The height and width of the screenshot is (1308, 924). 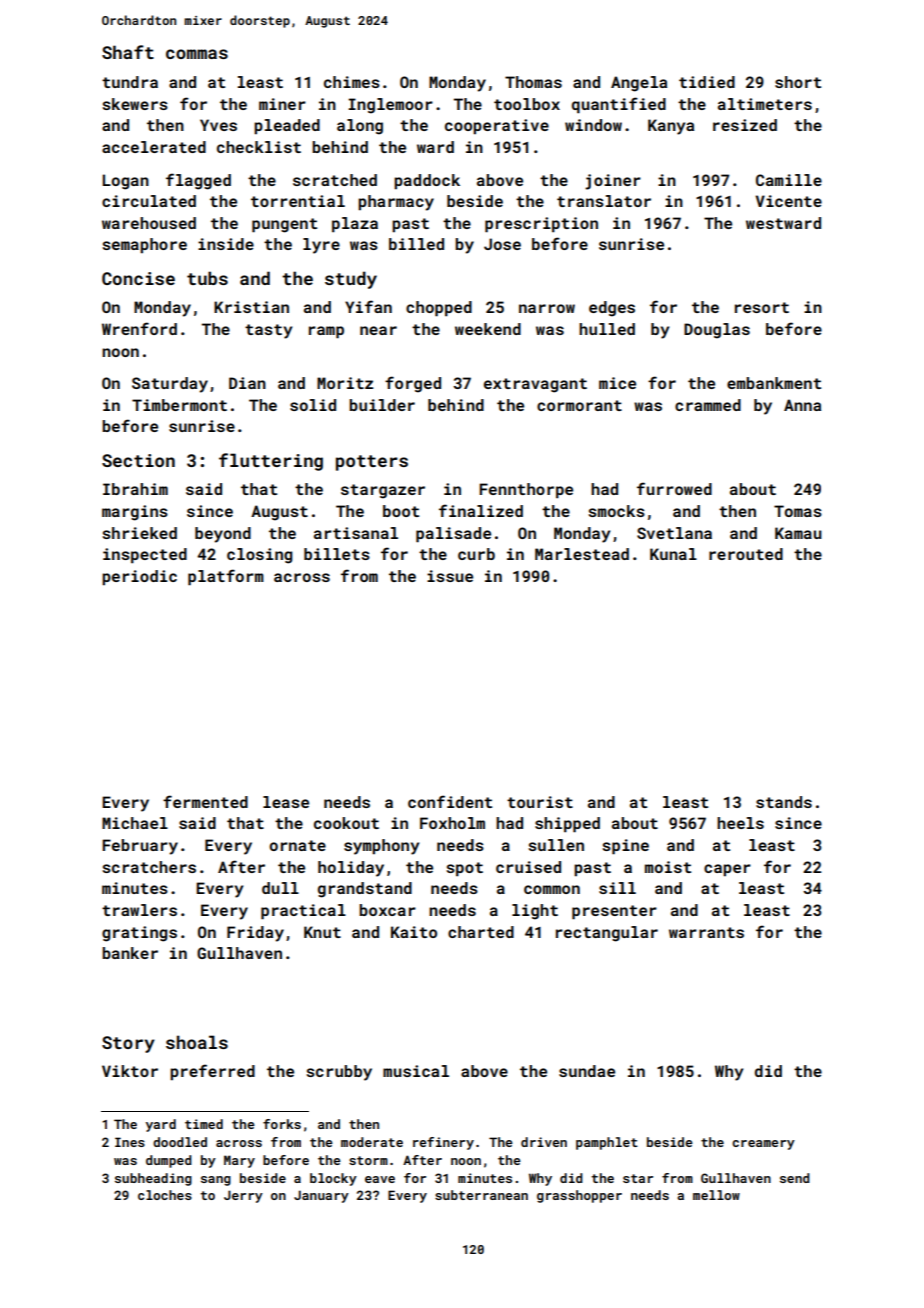 I want to click on edges, so click(x=612, y=309).
